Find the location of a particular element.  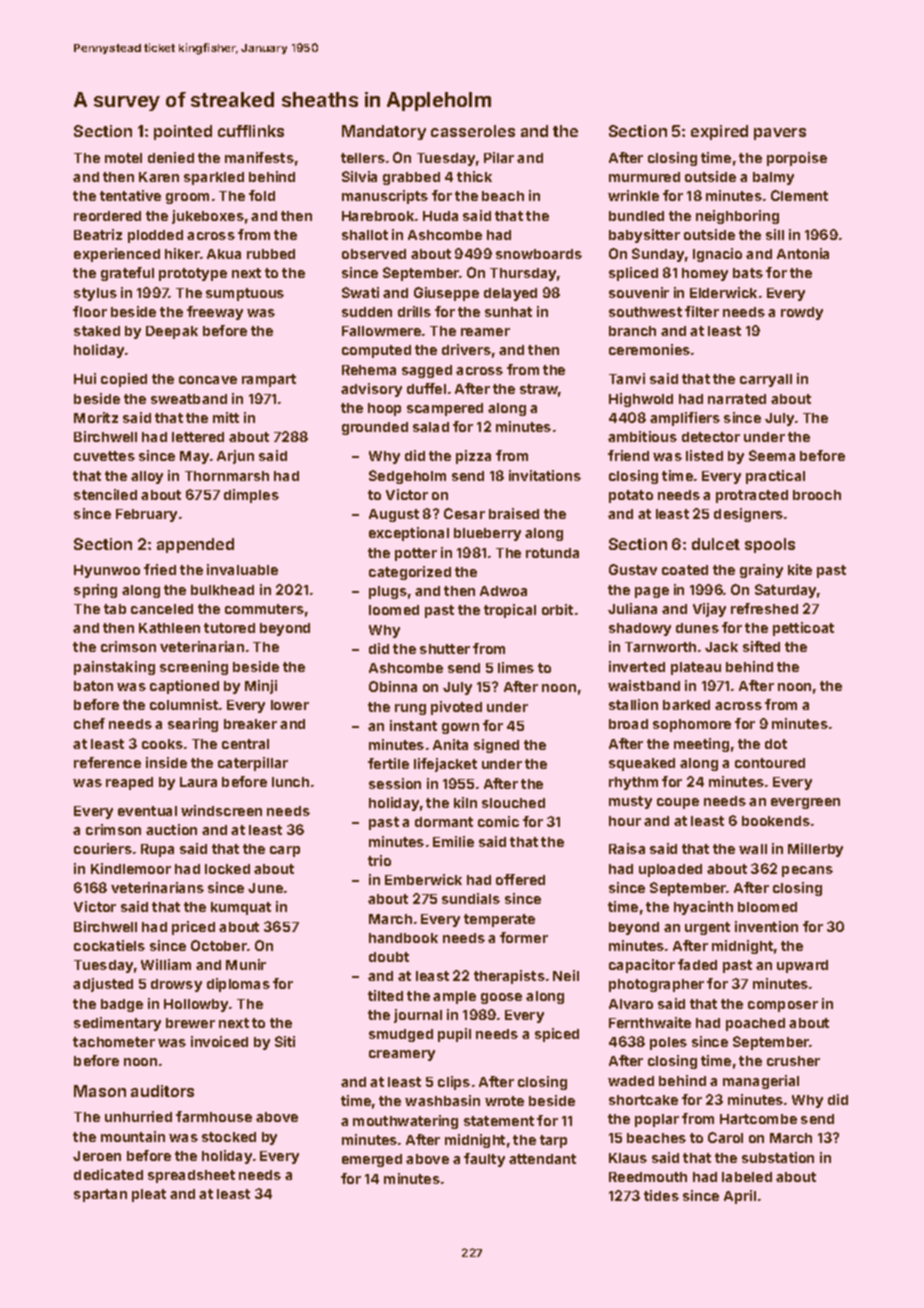

mountain is located at coordinates (133, 1136).
